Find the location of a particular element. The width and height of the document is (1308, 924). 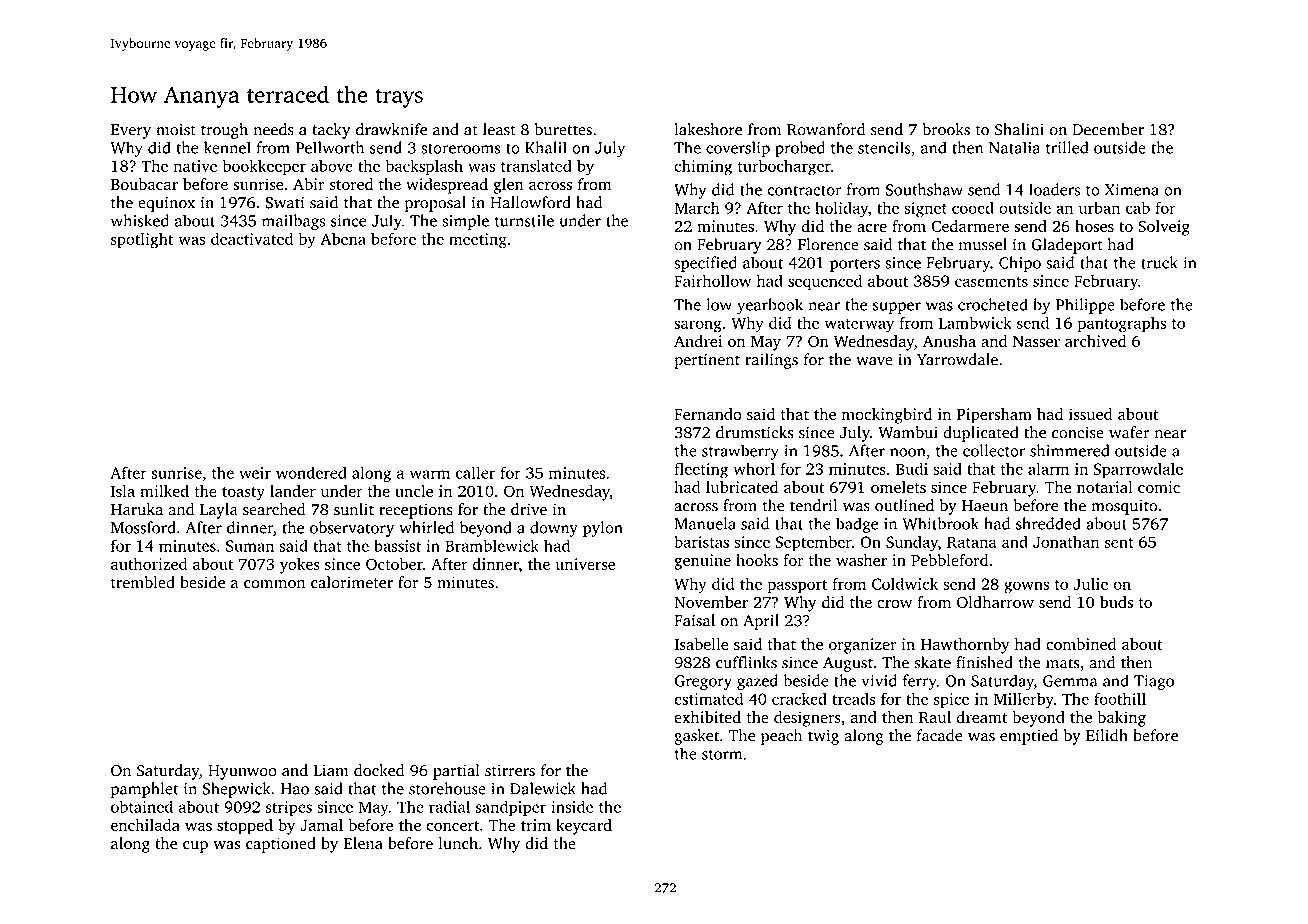

baristas is located at coordinates (701, 541).
